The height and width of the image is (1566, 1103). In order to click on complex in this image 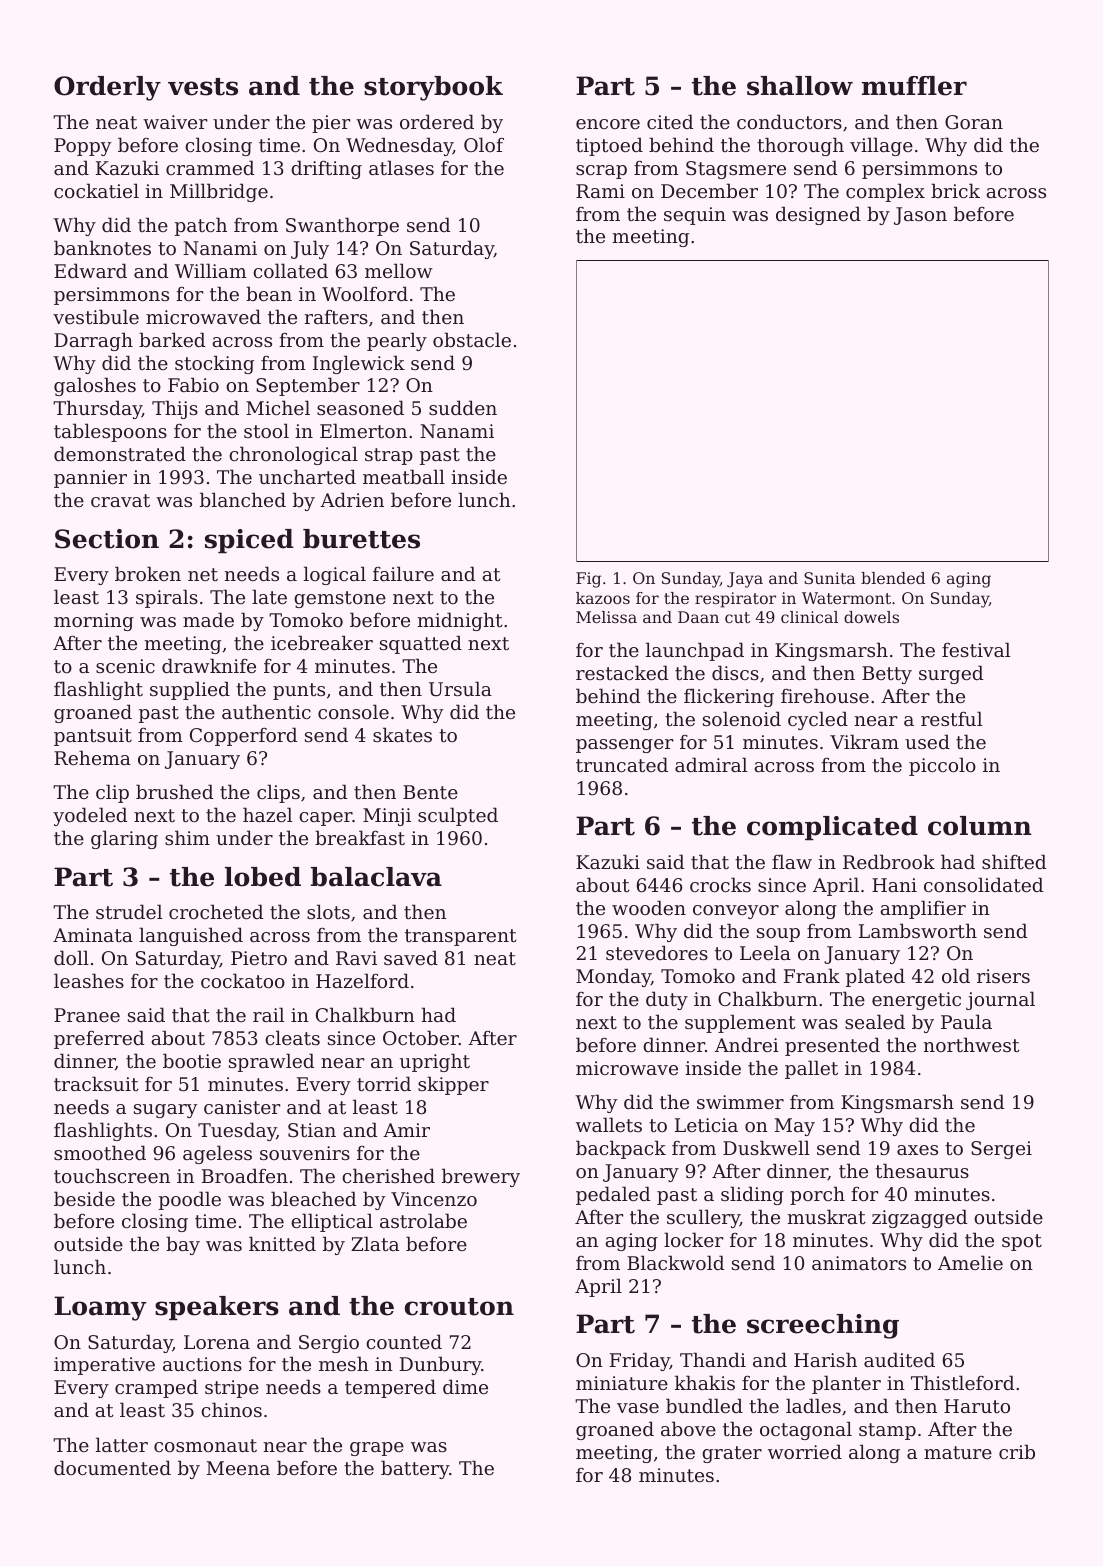, I will do `click(885, 192)`.
